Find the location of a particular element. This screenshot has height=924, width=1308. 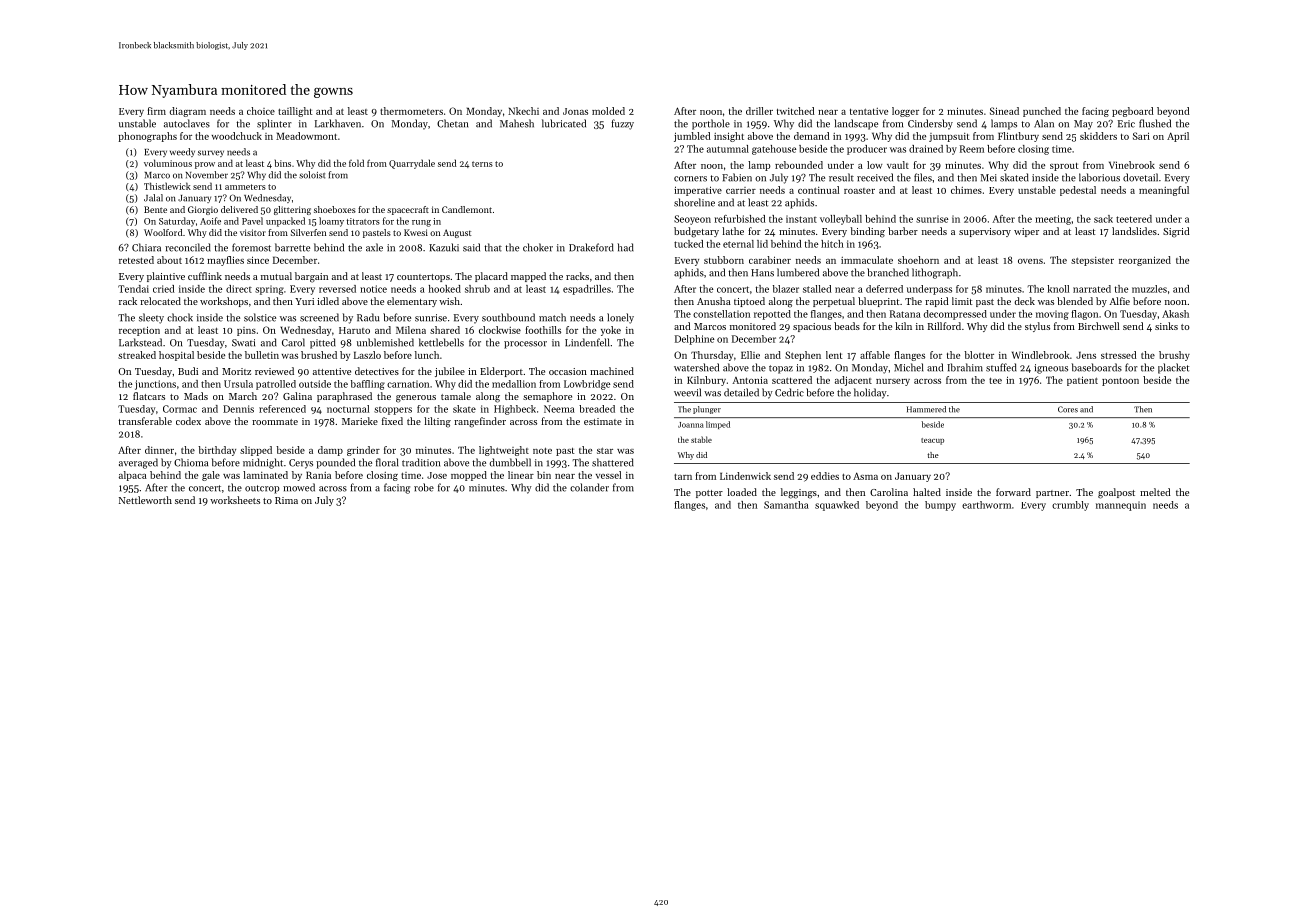

floral is located at coordinates (387, 462).
